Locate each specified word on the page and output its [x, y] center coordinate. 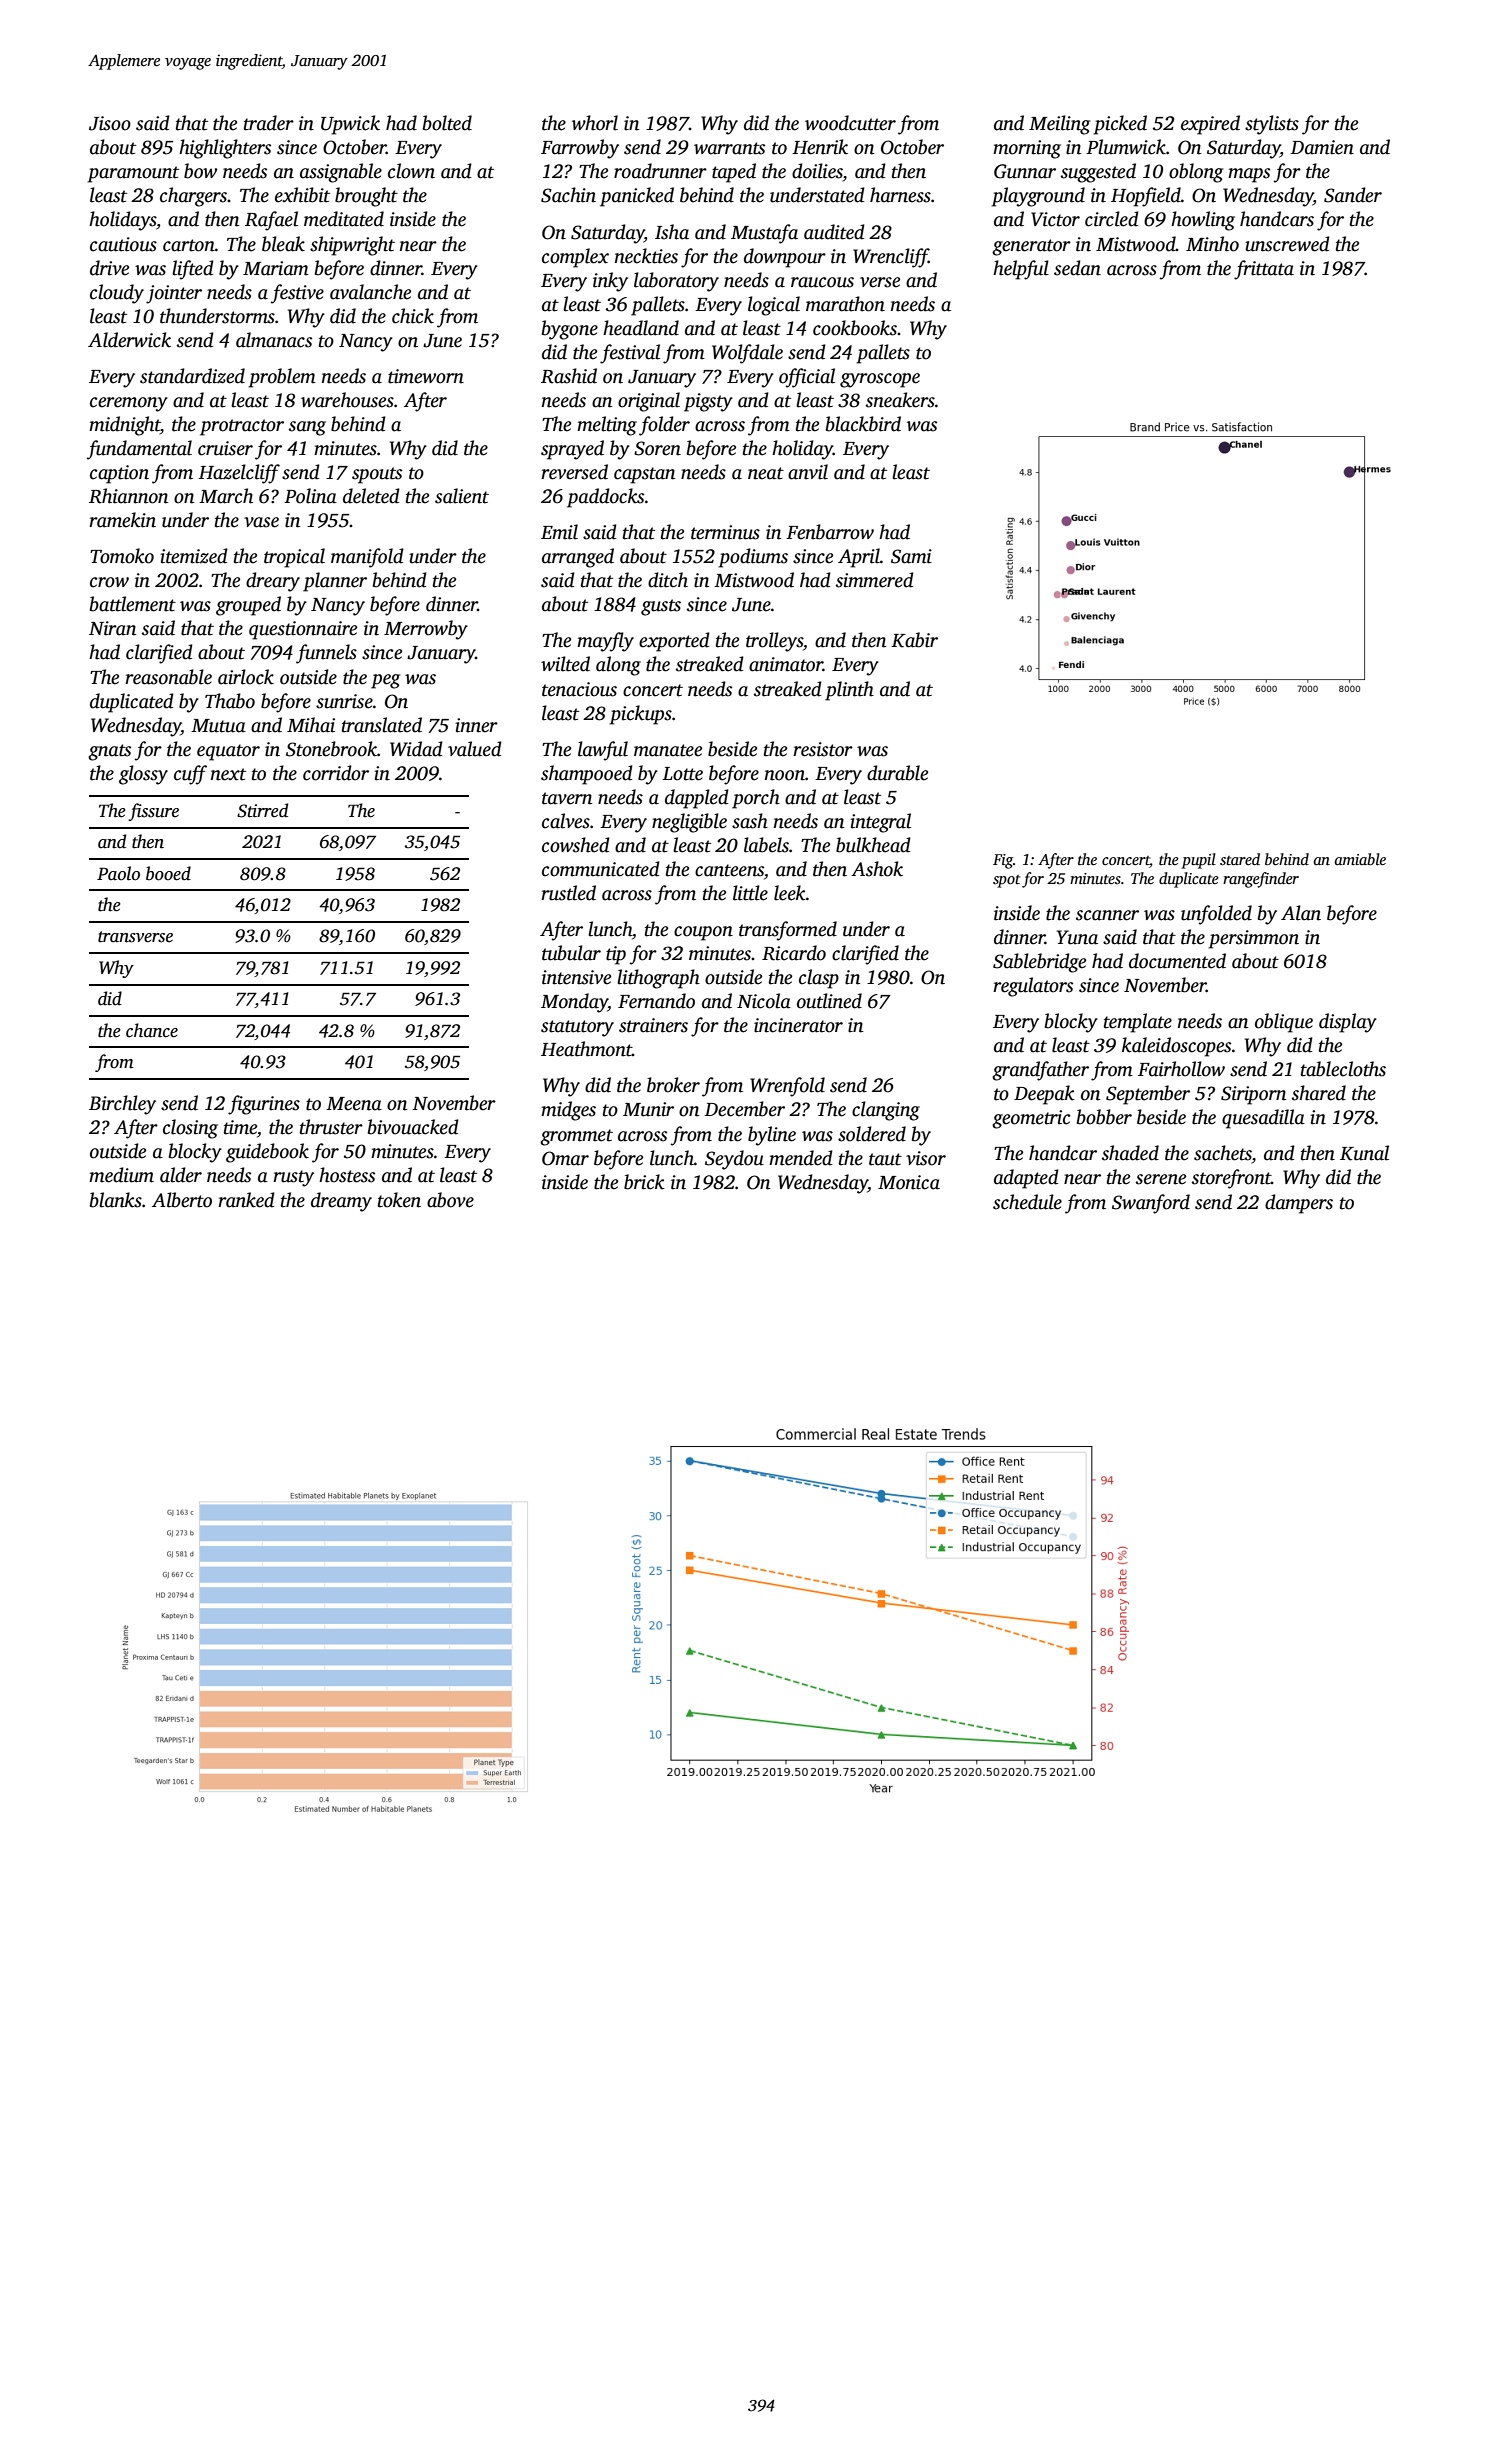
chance [152, 1030]
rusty [293, 1178]
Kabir [914, 640]
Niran [112, 628]
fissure [153, 812]
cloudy [117, 294]
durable [897, 773]
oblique [1284, 1023]
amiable [1360, 859]
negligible [689, 823]
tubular [571, 953]
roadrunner [660, 171]
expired [1210, 125]
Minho [1212, 244]
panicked [637, 197]
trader [269, 123]
